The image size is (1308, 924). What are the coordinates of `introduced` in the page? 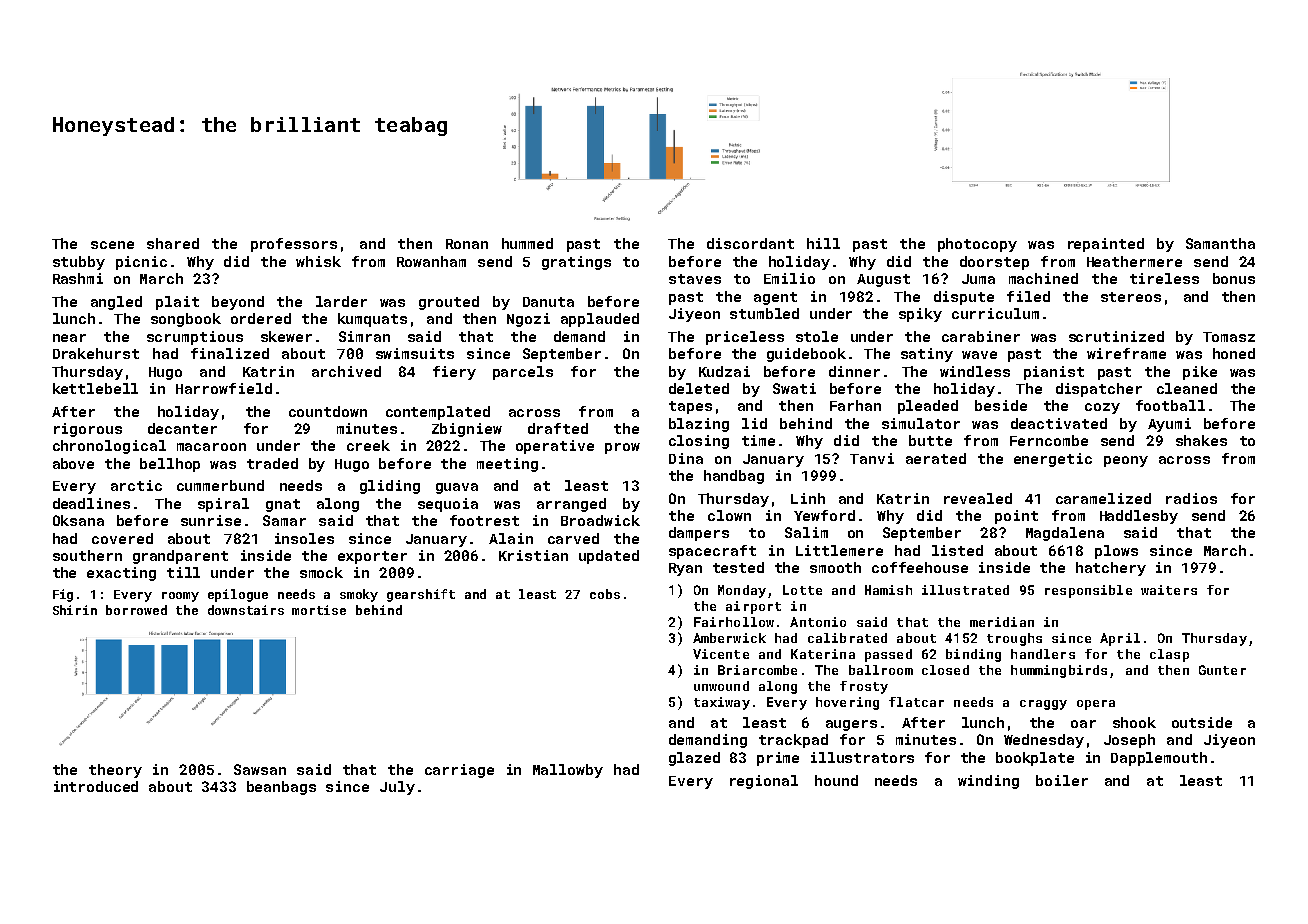 It's located at (96, 786).
